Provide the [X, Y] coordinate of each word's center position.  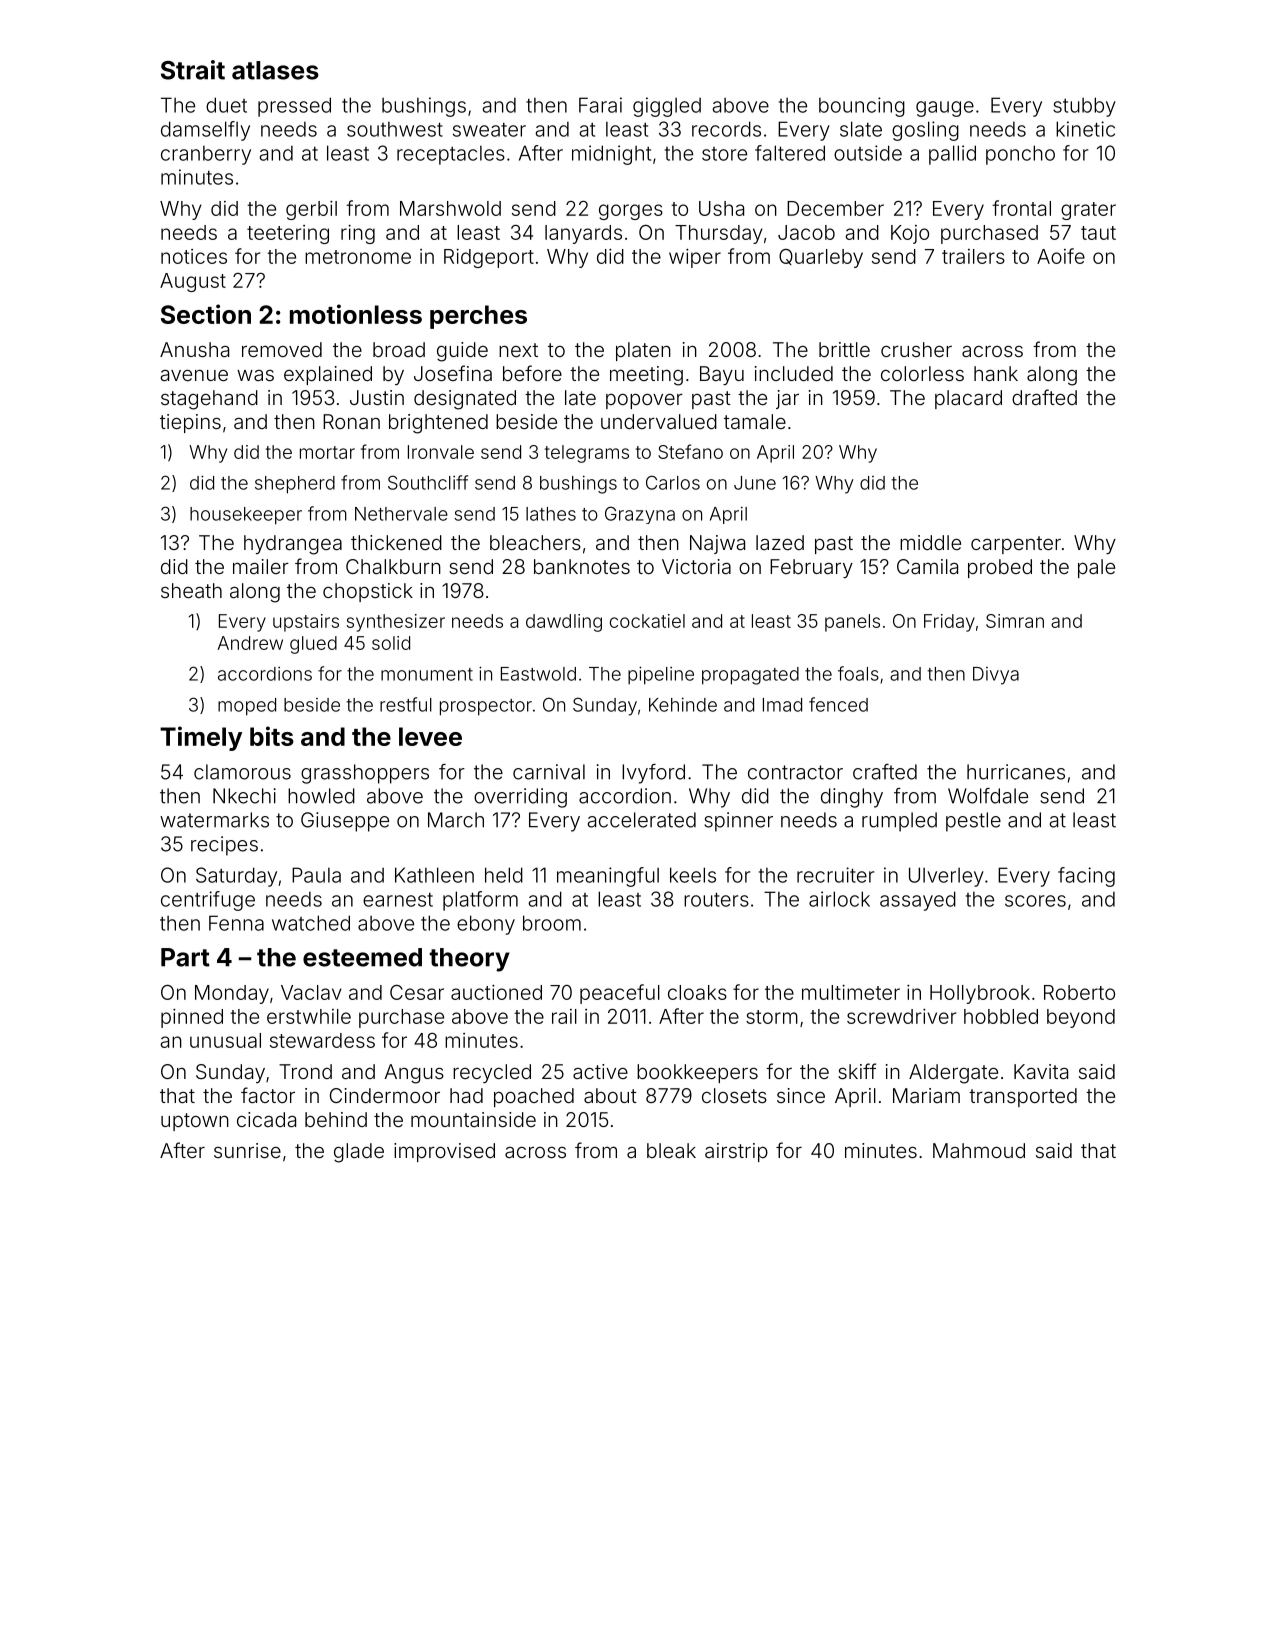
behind [336, 1119]
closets [734, 1095]
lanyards [583, 234]
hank [996, 373]
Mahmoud [979, 1150]
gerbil [311, 210]
